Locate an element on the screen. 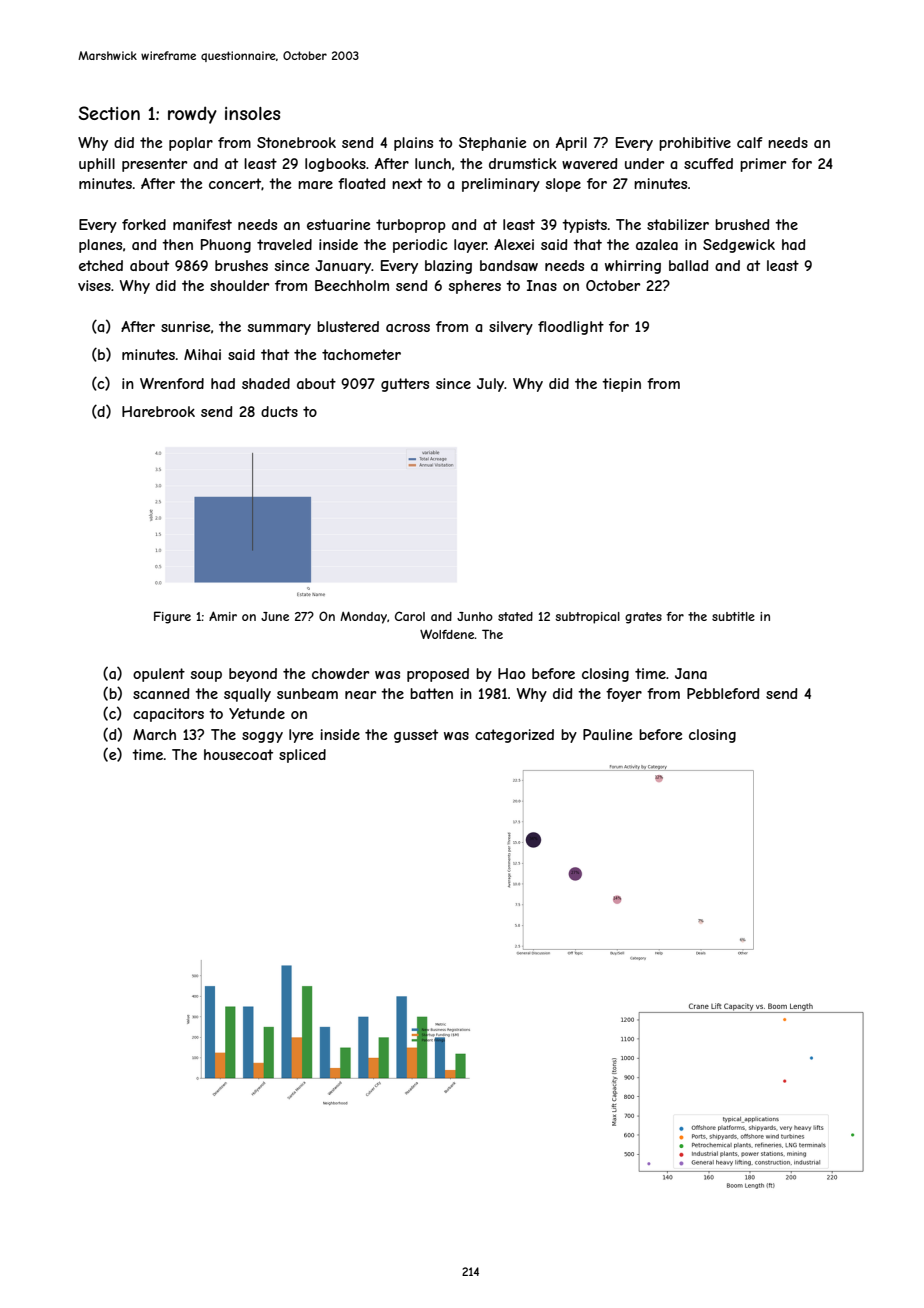  ducts is located at coordinates (279, 411).
